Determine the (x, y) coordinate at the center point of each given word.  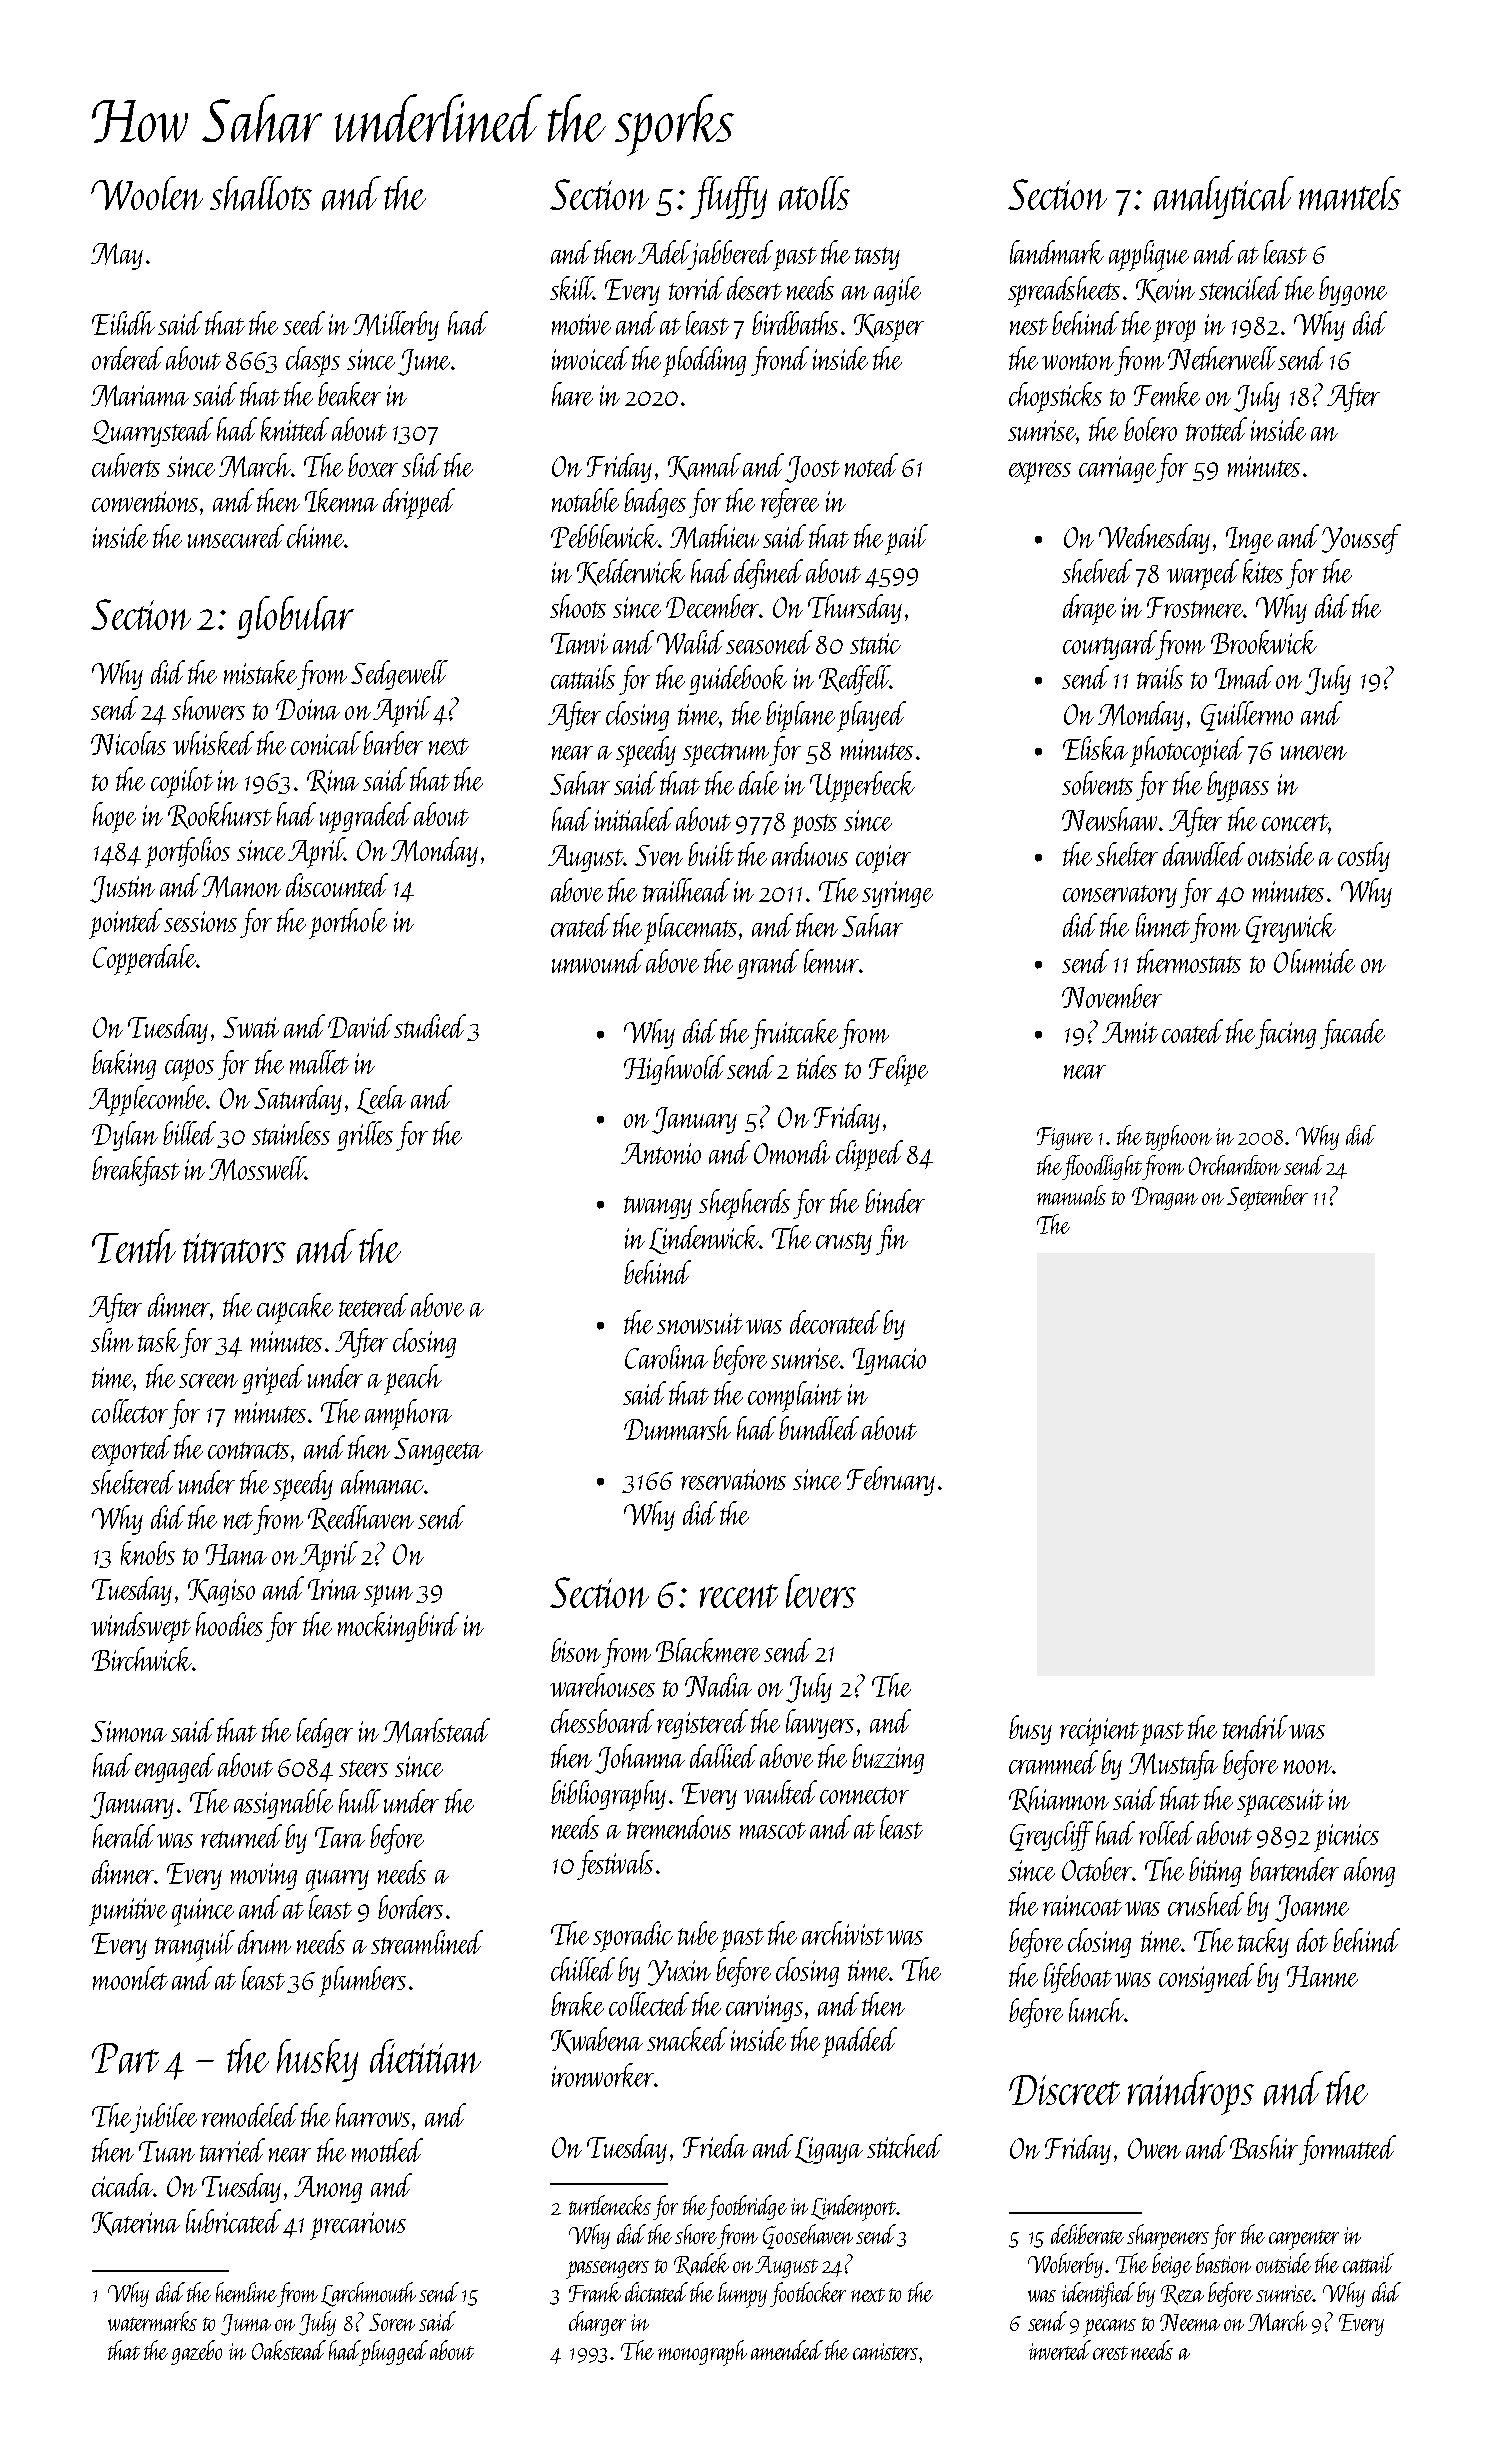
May (117, 256)
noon (1307, 1767)
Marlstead (436, 1730)
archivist (843, 1933)
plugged (394, 2352)
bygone (1353, 291)
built (711, 854)
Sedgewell (399, 675)
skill (572, 288)
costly (1364, 857)
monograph (702, 2353)
